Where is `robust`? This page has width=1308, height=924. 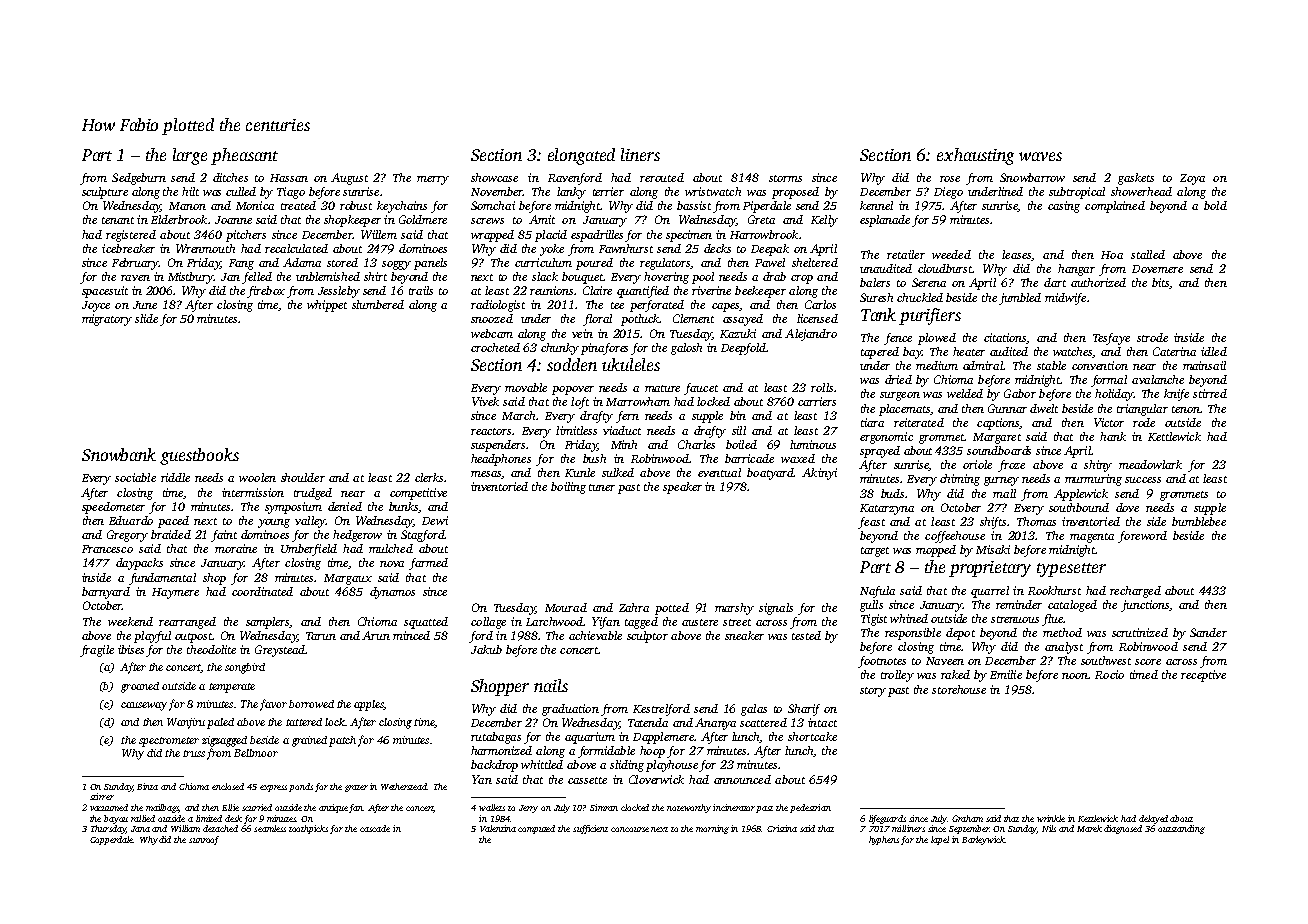 robust is located at coordinates (356, 205).
